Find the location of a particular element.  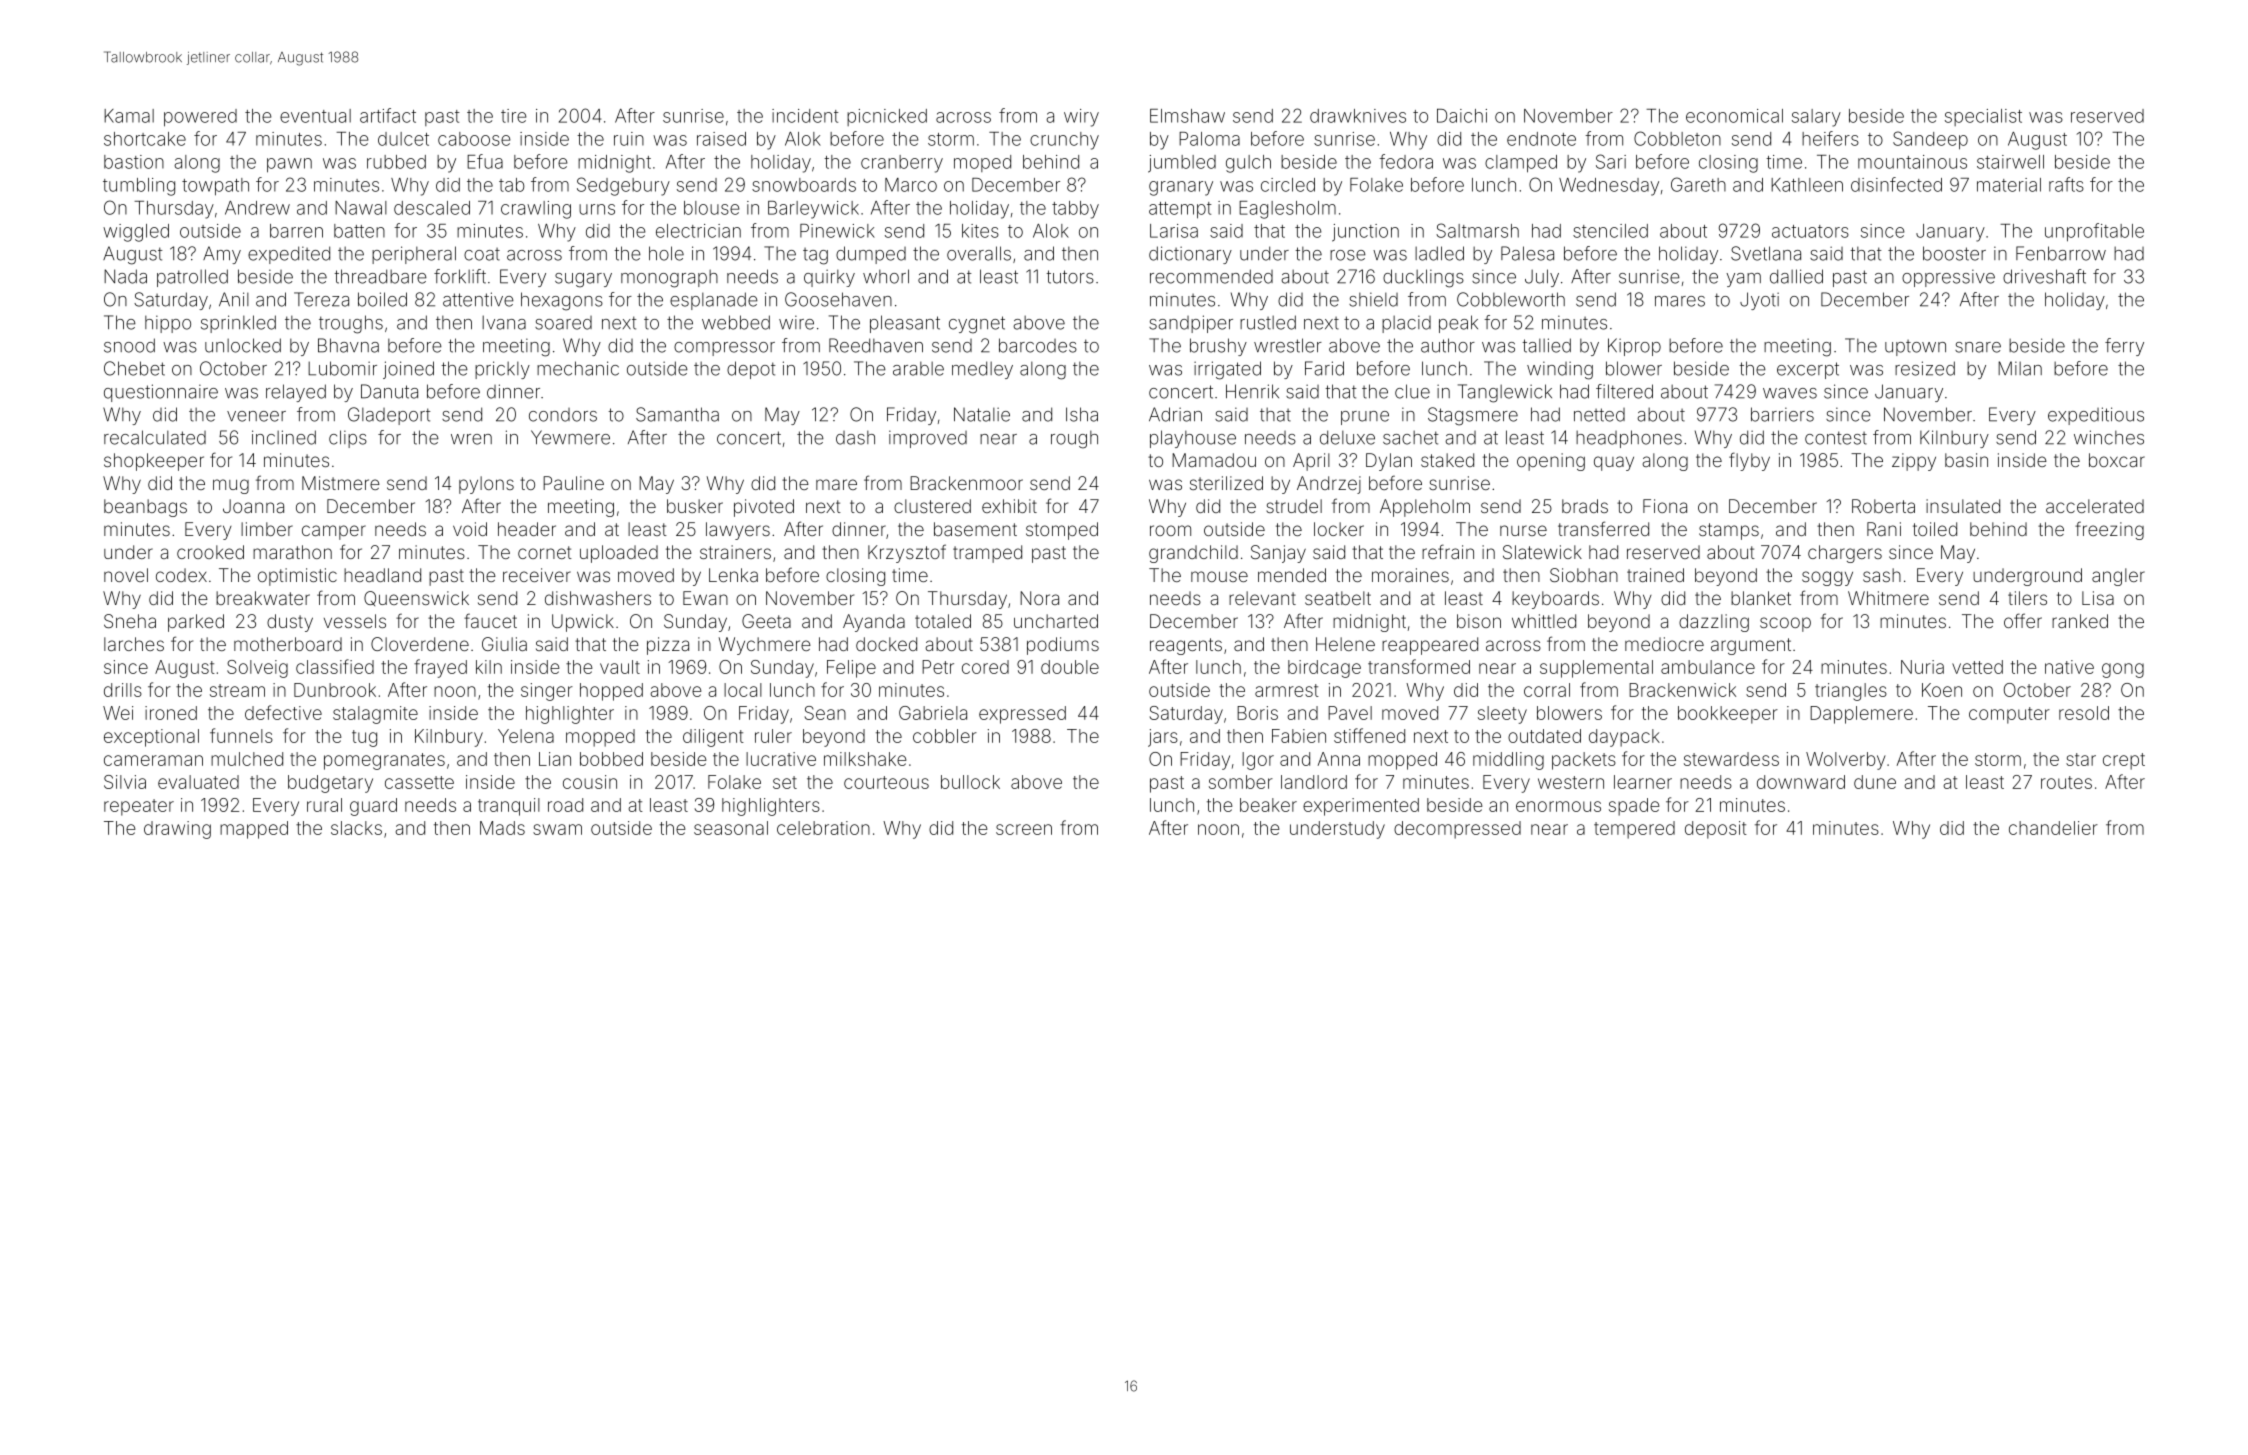

economical is located at coordinates (1734, 116).
